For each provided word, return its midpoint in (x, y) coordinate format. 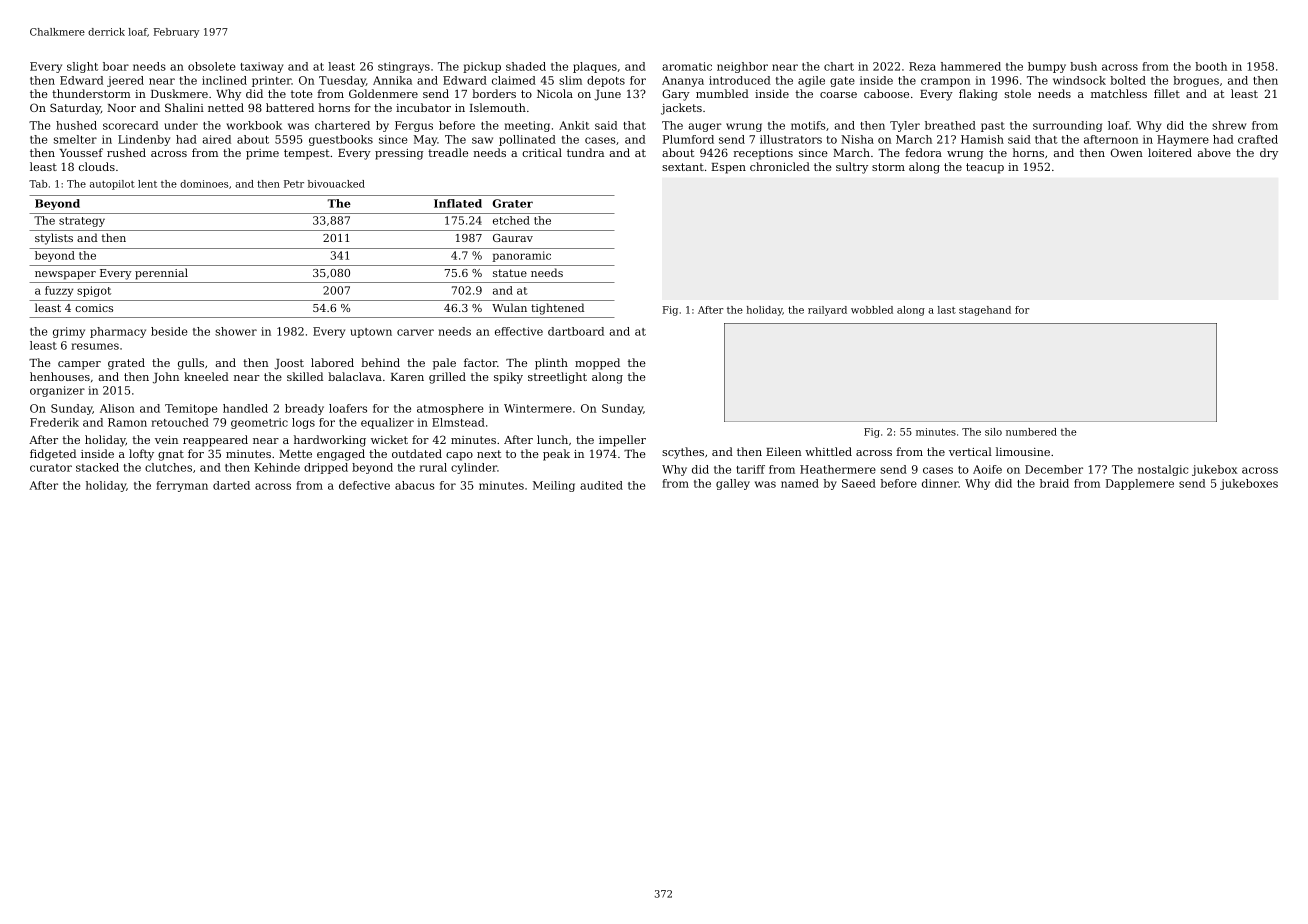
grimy (69, 332)
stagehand (985, 311)
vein (166, 440)
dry (1269, 154)
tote (302, 94)
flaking (978, 95)
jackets (681, 109)
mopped (597, 364)
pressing (399, 154)
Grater (512, 203)
